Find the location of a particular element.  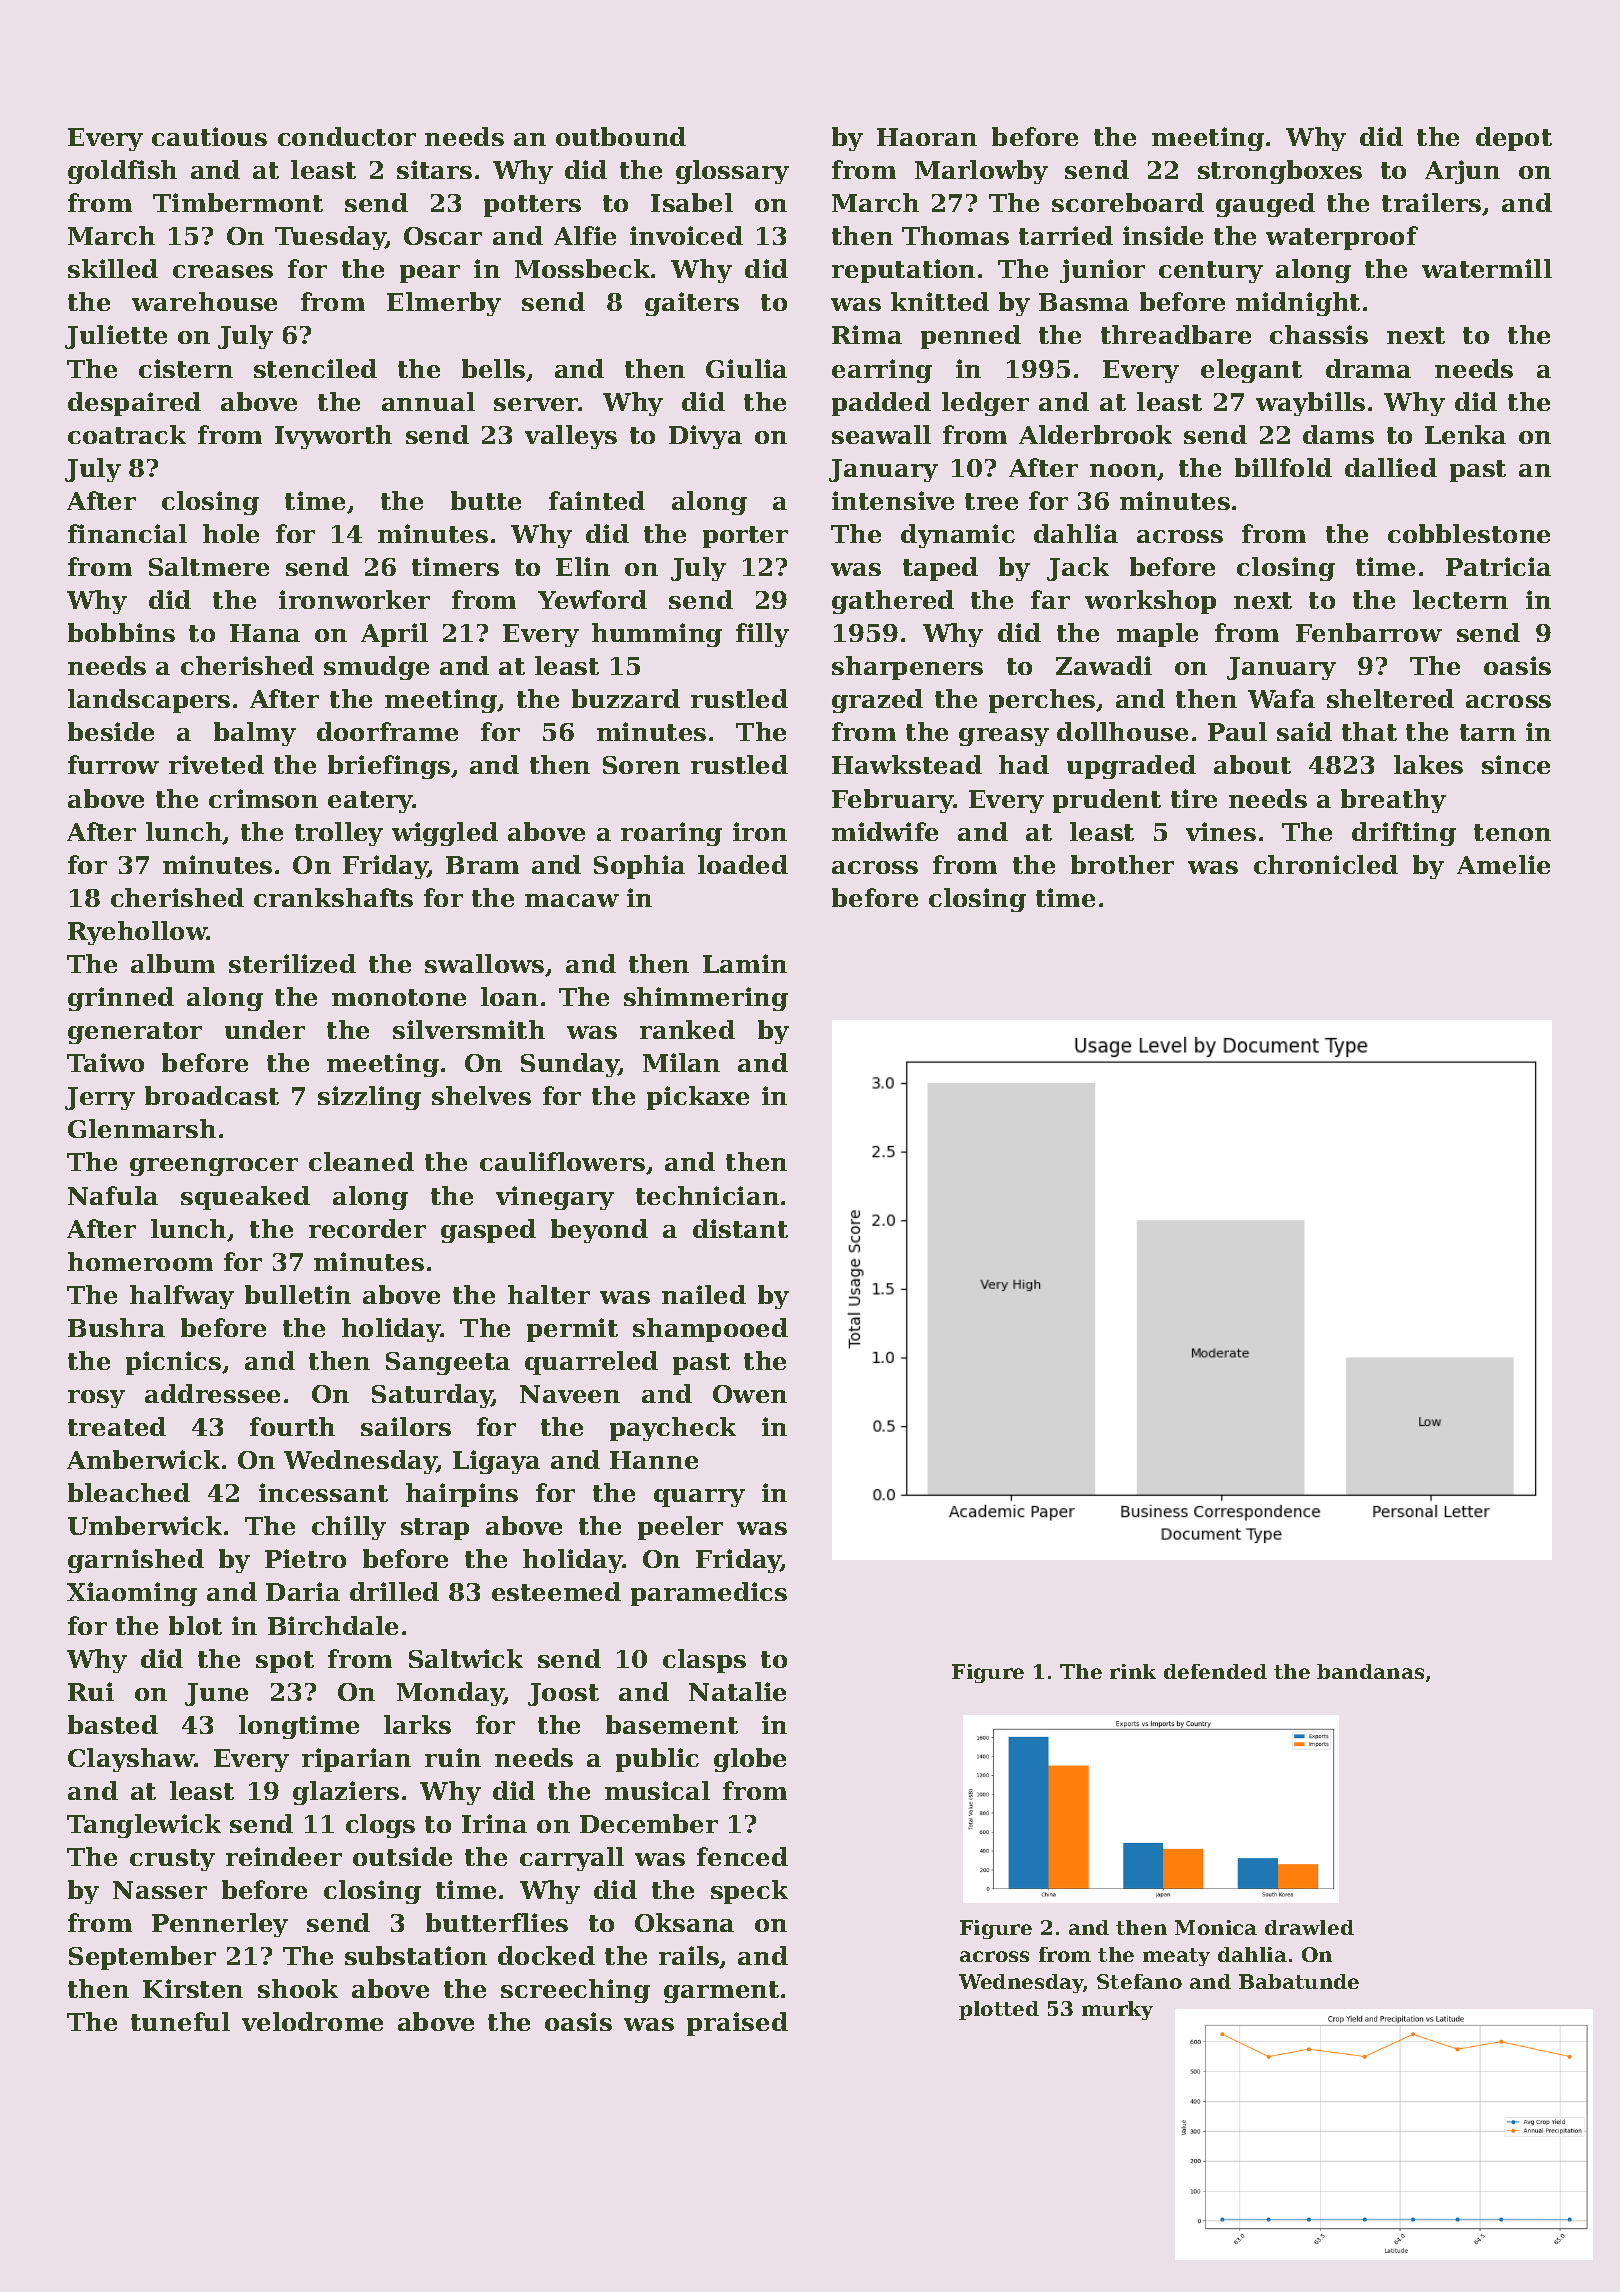

doorframe is located at coordinates (387, 731).
